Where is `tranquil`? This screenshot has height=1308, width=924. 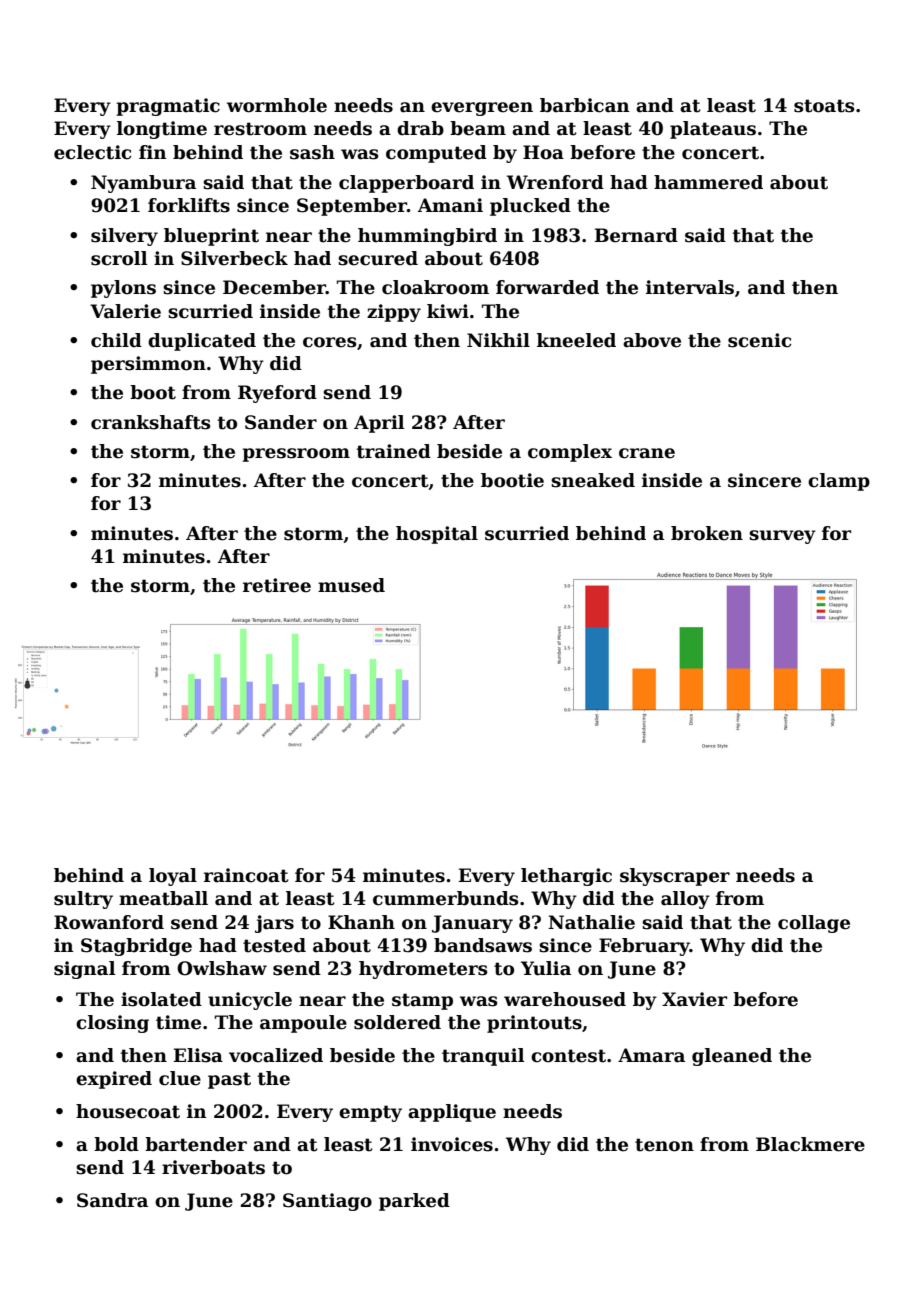
tranquil is located at coordinates (483, 1057).
